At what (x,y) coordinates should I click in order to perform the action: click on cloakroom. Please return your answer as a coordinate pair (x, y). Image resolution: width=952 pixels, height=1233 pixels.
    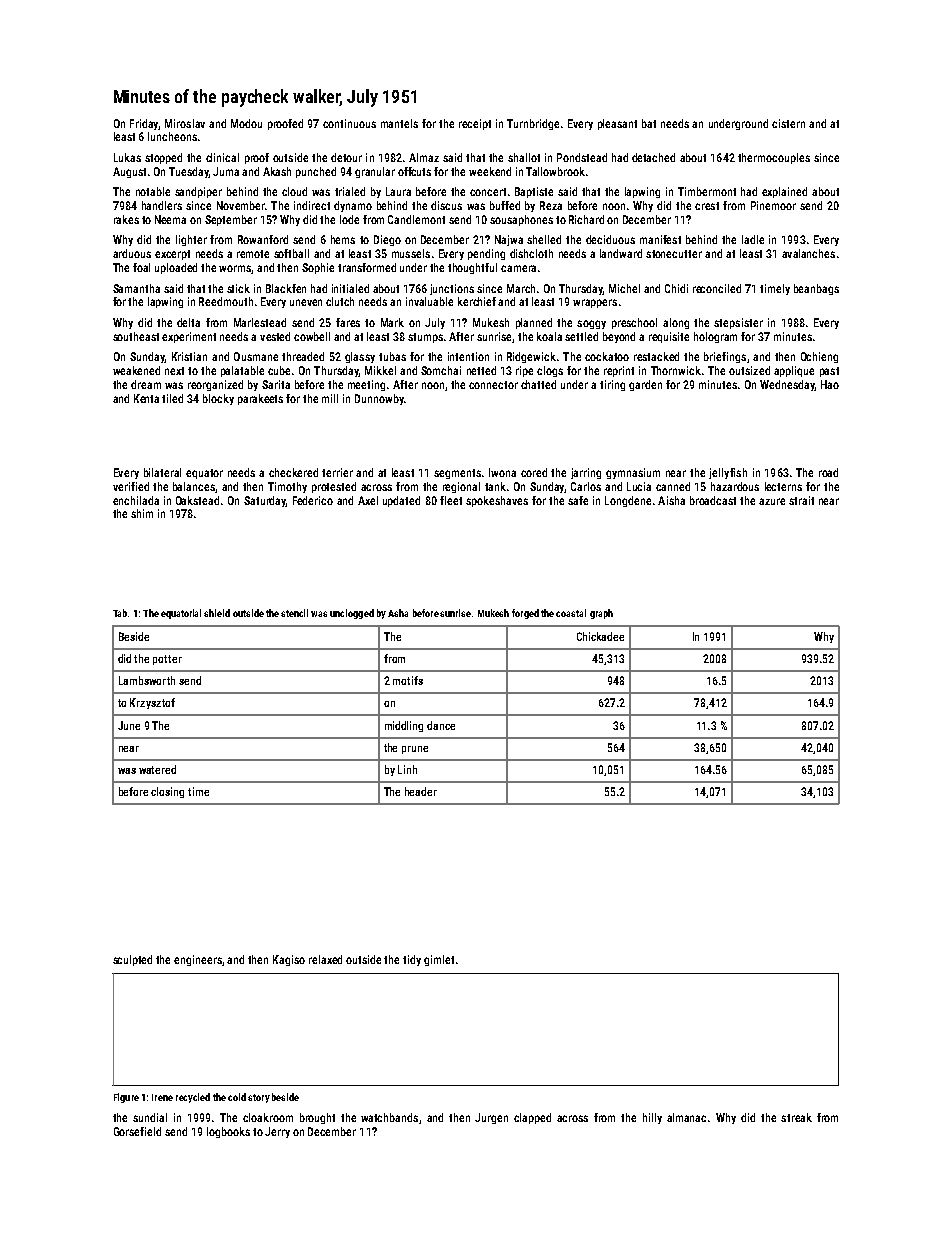
    Looking at the image, I should click on (268, 1117).
